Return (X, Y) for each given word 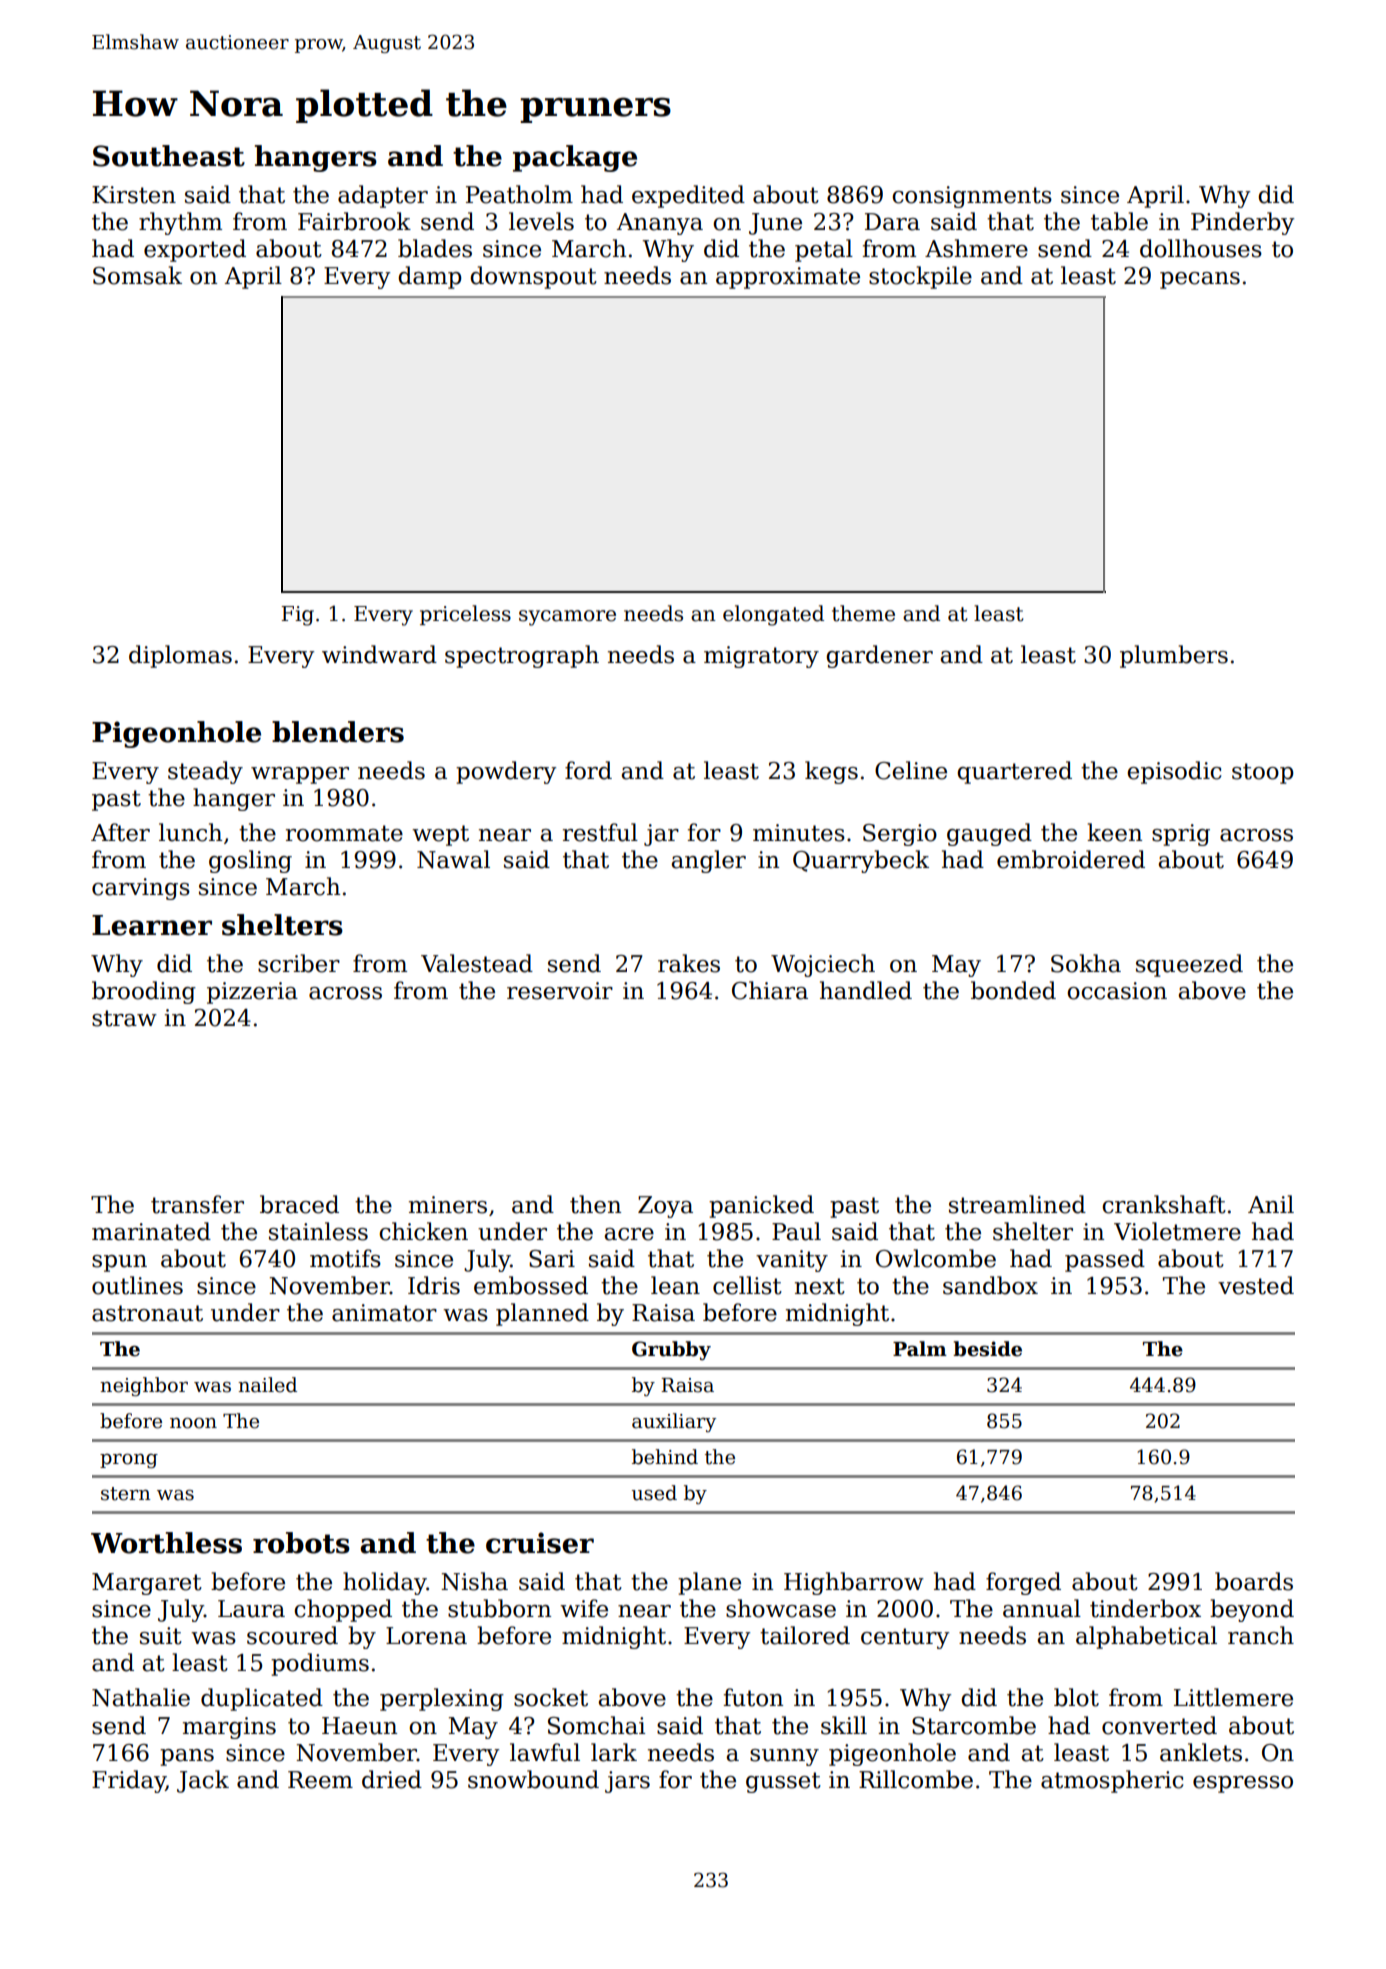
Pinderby (1242, 223)
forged (1023, 1583)
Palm (920, 1349)
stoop (1263, 773)
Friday (129, 1781)
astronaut (147, 1313)
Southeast (169, 156)
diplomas (180, 656)
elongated (773, 615)
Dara (892, 222)
